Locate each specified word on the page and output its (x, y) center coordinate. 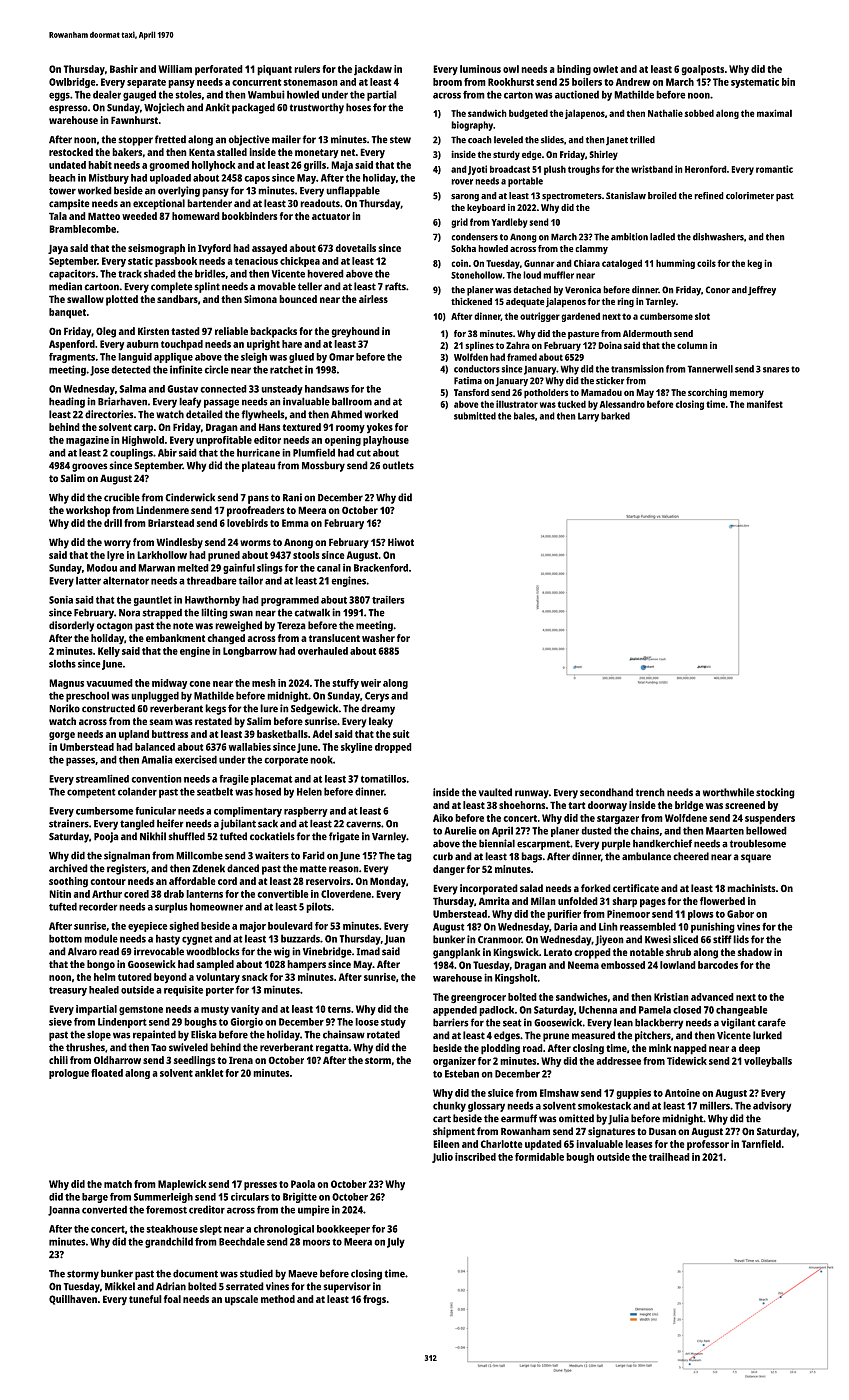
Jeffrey (762, 291)
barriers (451, 1022)
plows (701, 915)
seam (161, 722)
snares (776, 370)
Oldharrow (117, 1060)
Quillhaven (73, 1300)
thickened (471, 301)
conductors (477, 369)
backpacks (273, 332)
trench (650, 792)
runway (532, 794)
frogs (374, 1300)
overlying (179, 191)
